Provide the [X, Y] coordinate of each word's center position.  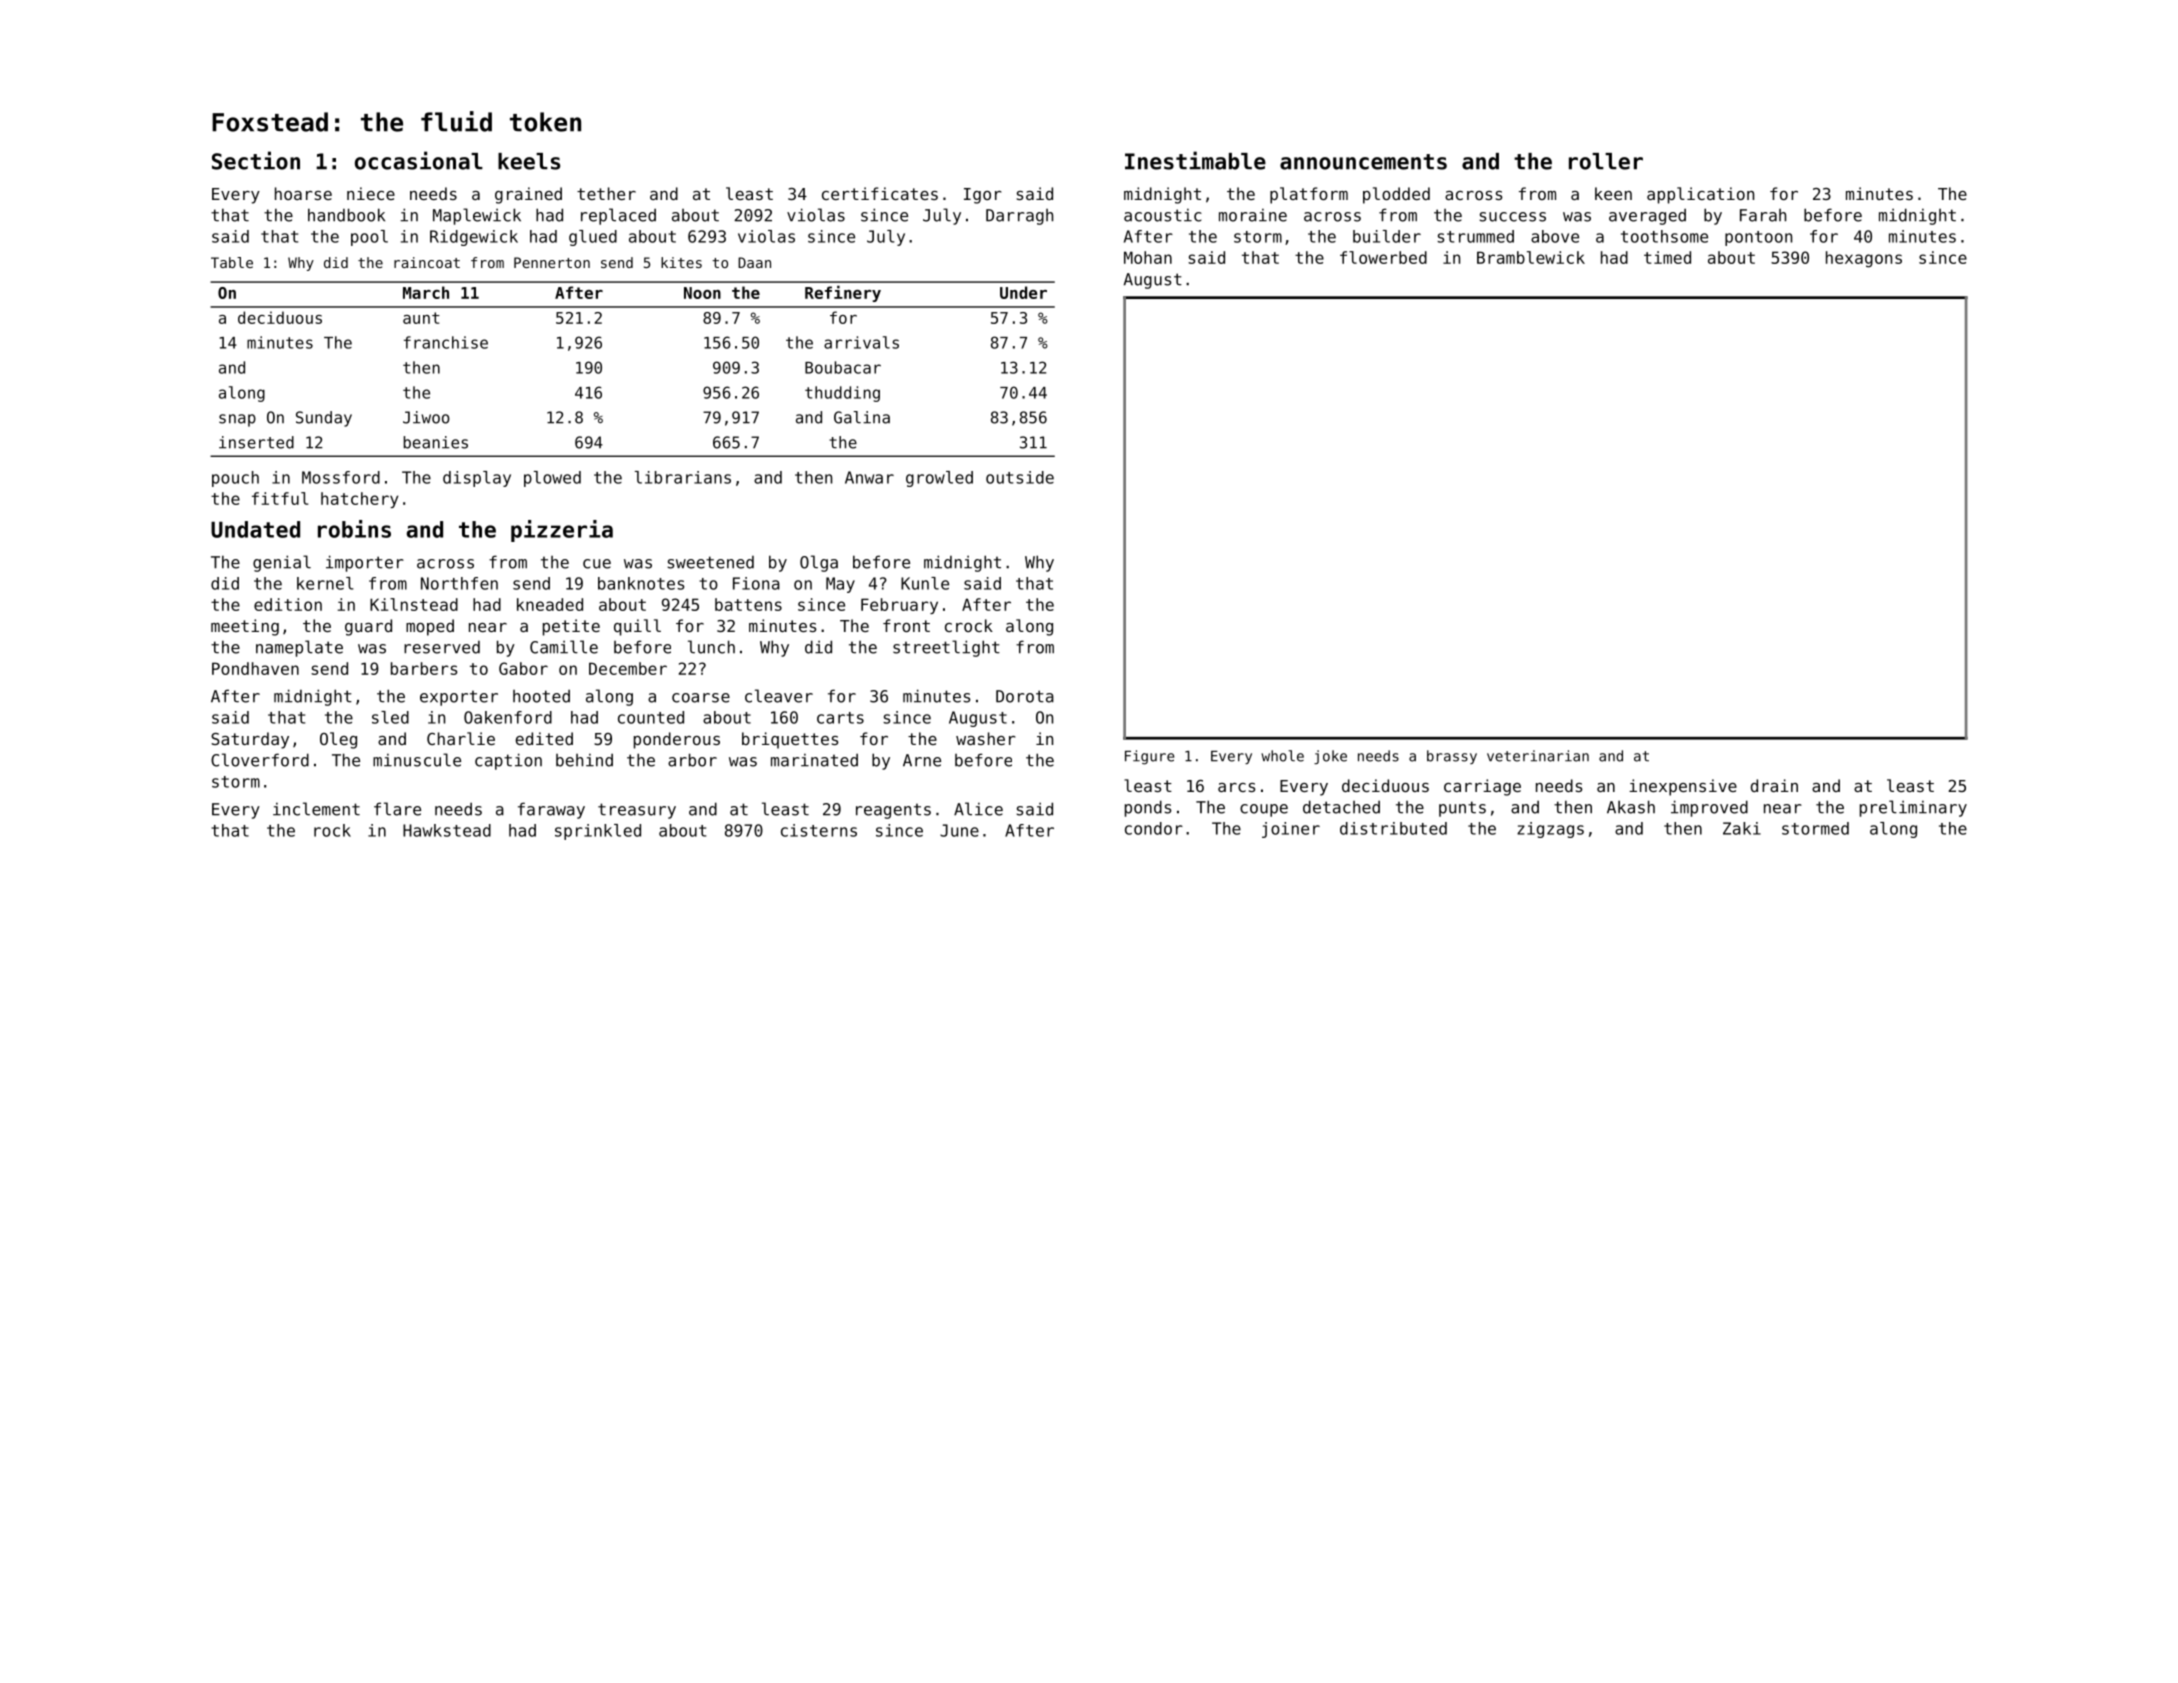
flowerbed [1383, 257]
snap [237, 420]
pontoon [1758, 238]
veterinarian [1538, 756]
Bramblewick [1531, 257]
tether [606, 193]
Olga [819, 563]
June [959, 830]
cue [597, 564]
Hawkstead [447, 830]
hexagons [1864, 259]
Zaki [1742, 828]
